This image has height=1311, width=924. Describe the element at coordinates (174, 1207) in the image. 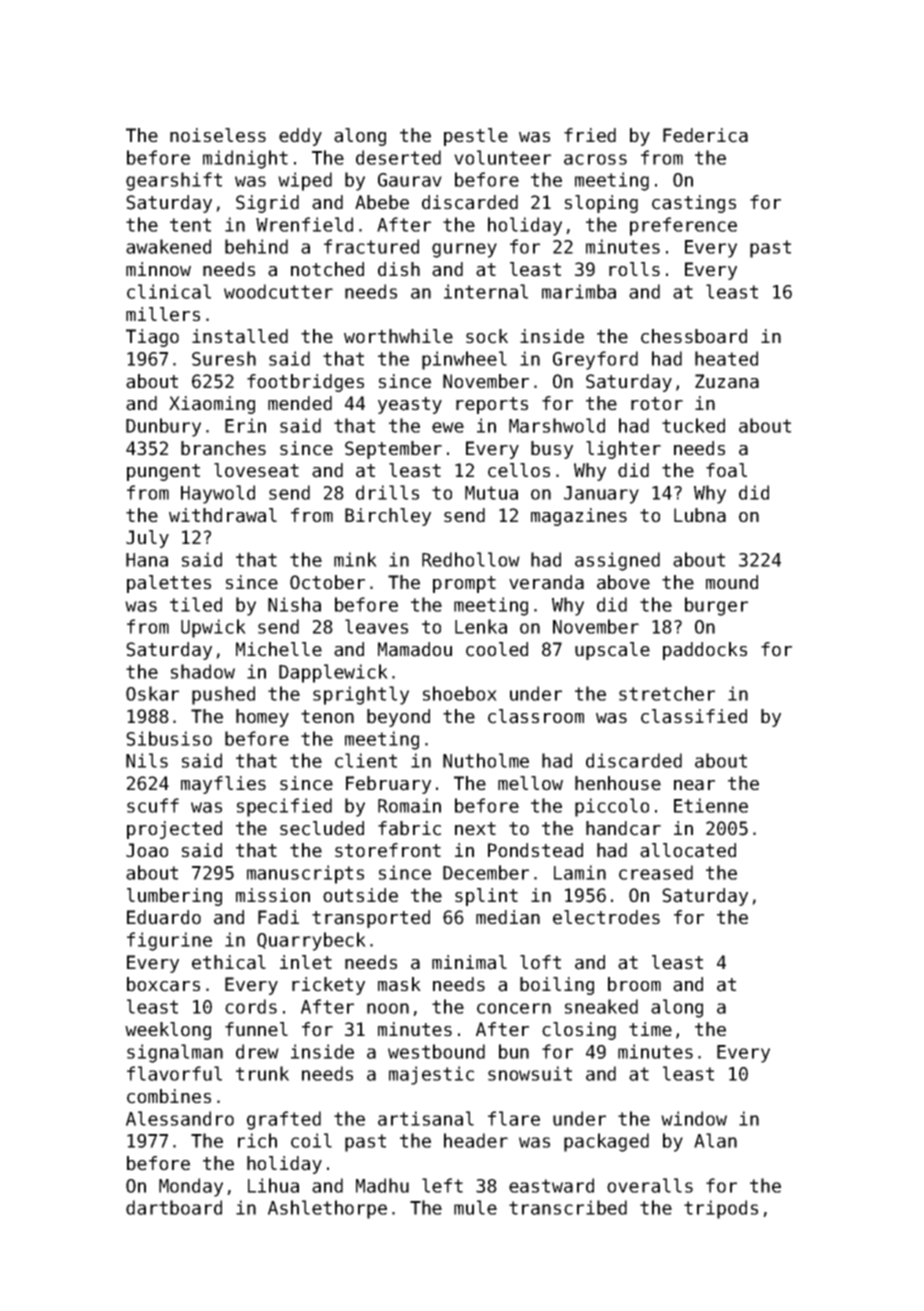

I see `dartboard` at that location.
